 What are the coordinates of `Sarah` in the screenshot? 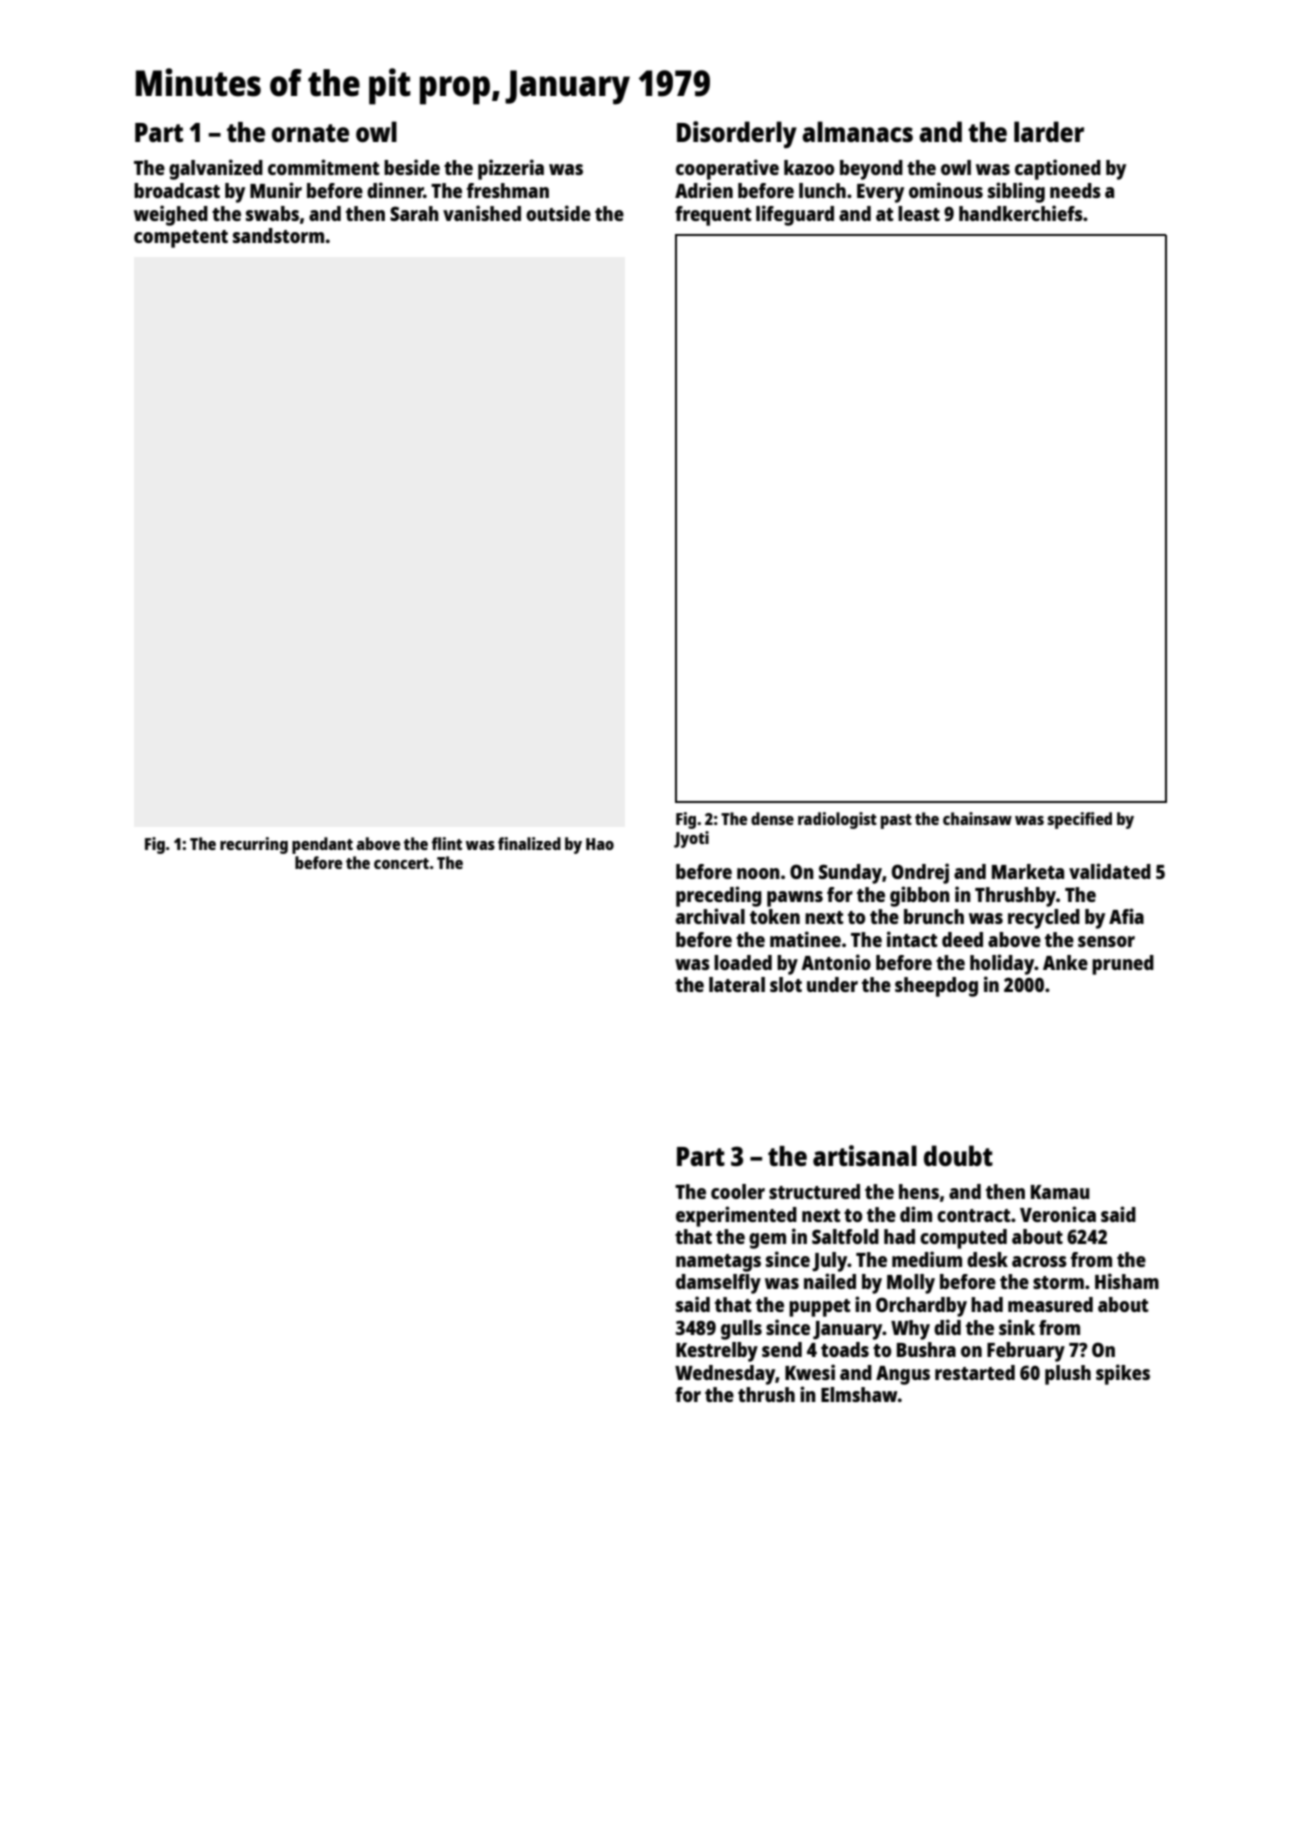 It's located at (414, 213).
